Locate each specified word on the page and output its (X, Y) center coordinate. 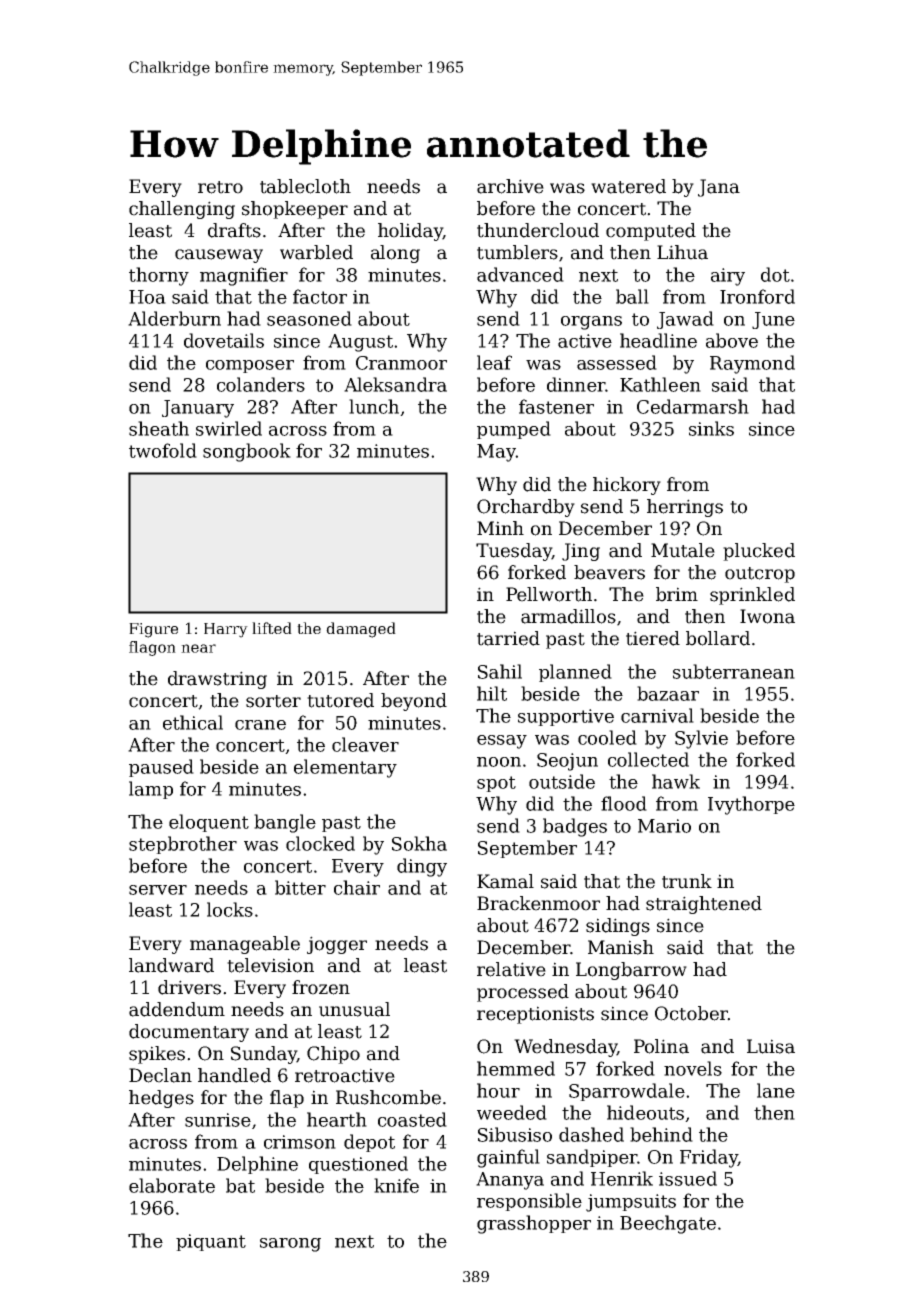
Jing (581, 552)
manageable (245, 945)
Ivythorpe (751, 805)
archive (510, 186)
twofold (163, 450)
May (496, 453)
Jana (719, 188)
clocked (320, 843)
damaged (361, 630)
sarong (290, 1245)
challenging (182, 210)
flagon (152, 648)
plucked (759, 552)
